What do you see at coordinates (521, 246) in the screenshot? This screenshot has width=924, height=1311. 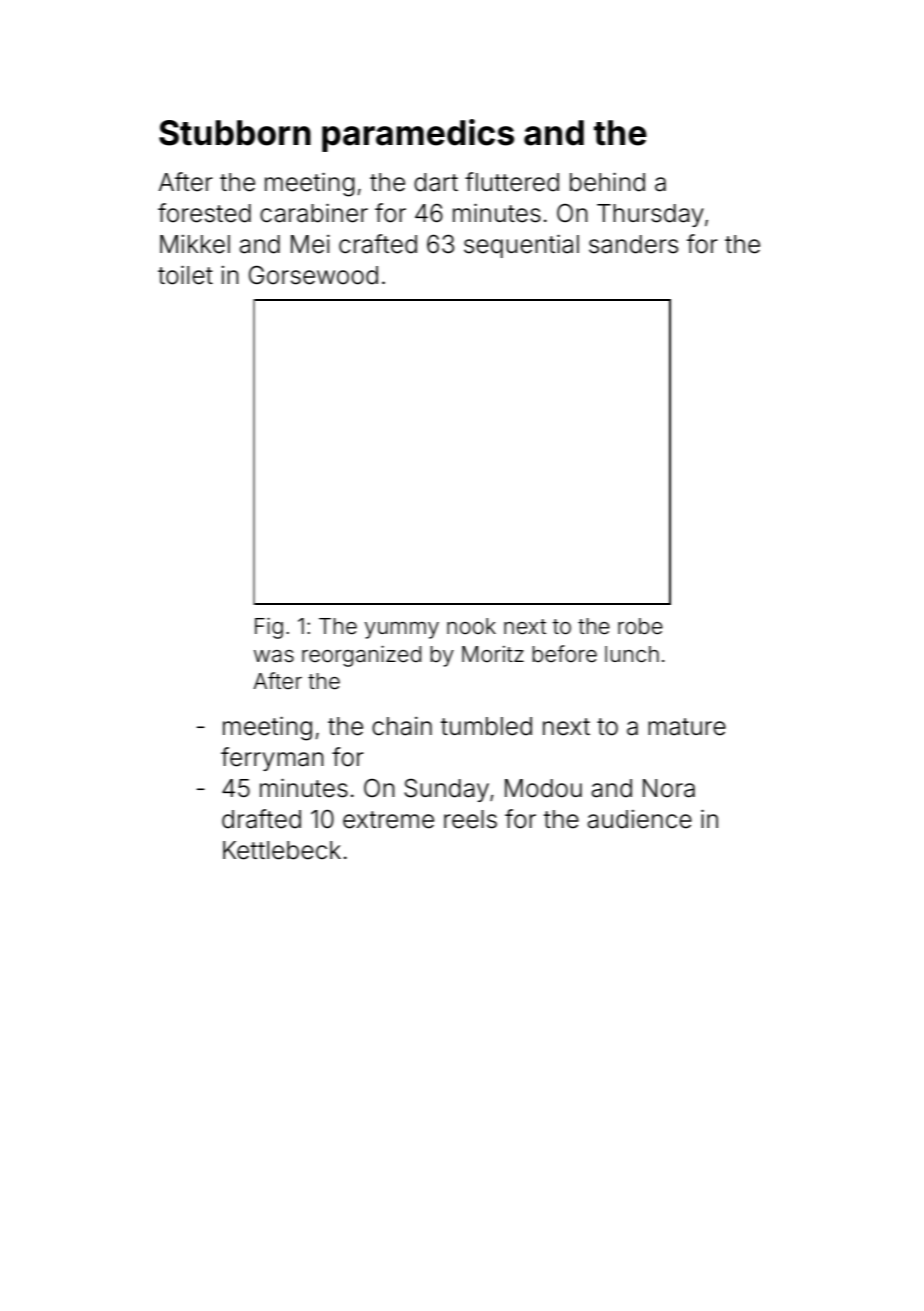 I see `sequential` at bounding box center [521, 246].
